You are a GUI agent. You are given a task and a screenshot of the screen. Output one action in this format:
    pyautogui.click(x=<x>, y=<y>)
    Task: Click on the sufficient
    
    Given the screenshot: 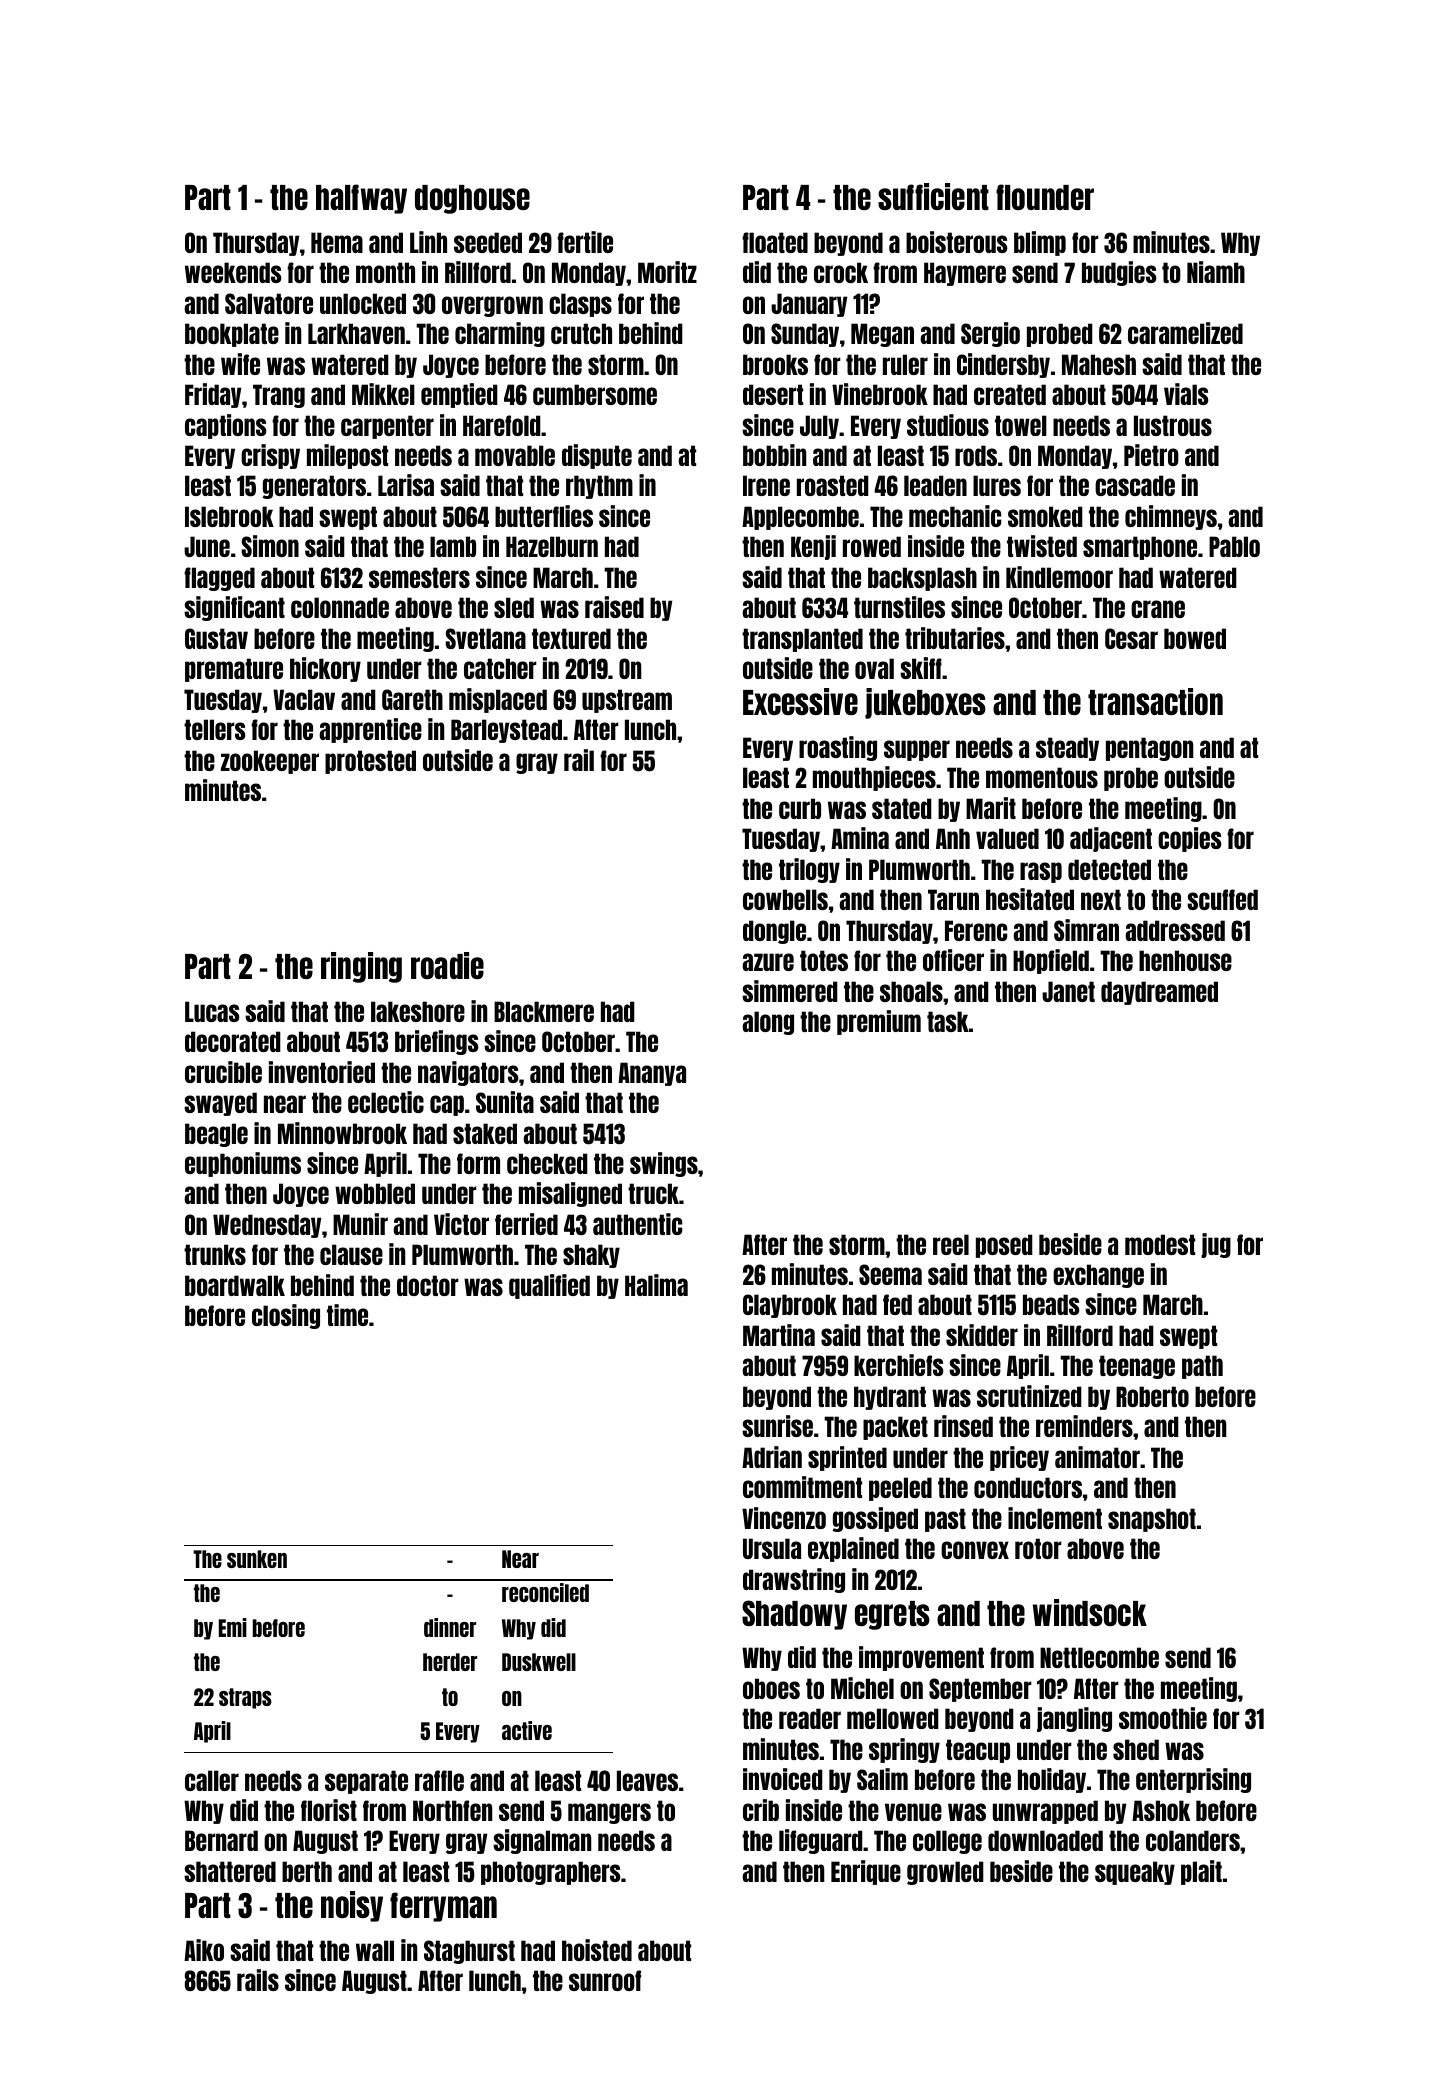 What is the action you would take?
    pyautogui.click(x=933, y=196)
